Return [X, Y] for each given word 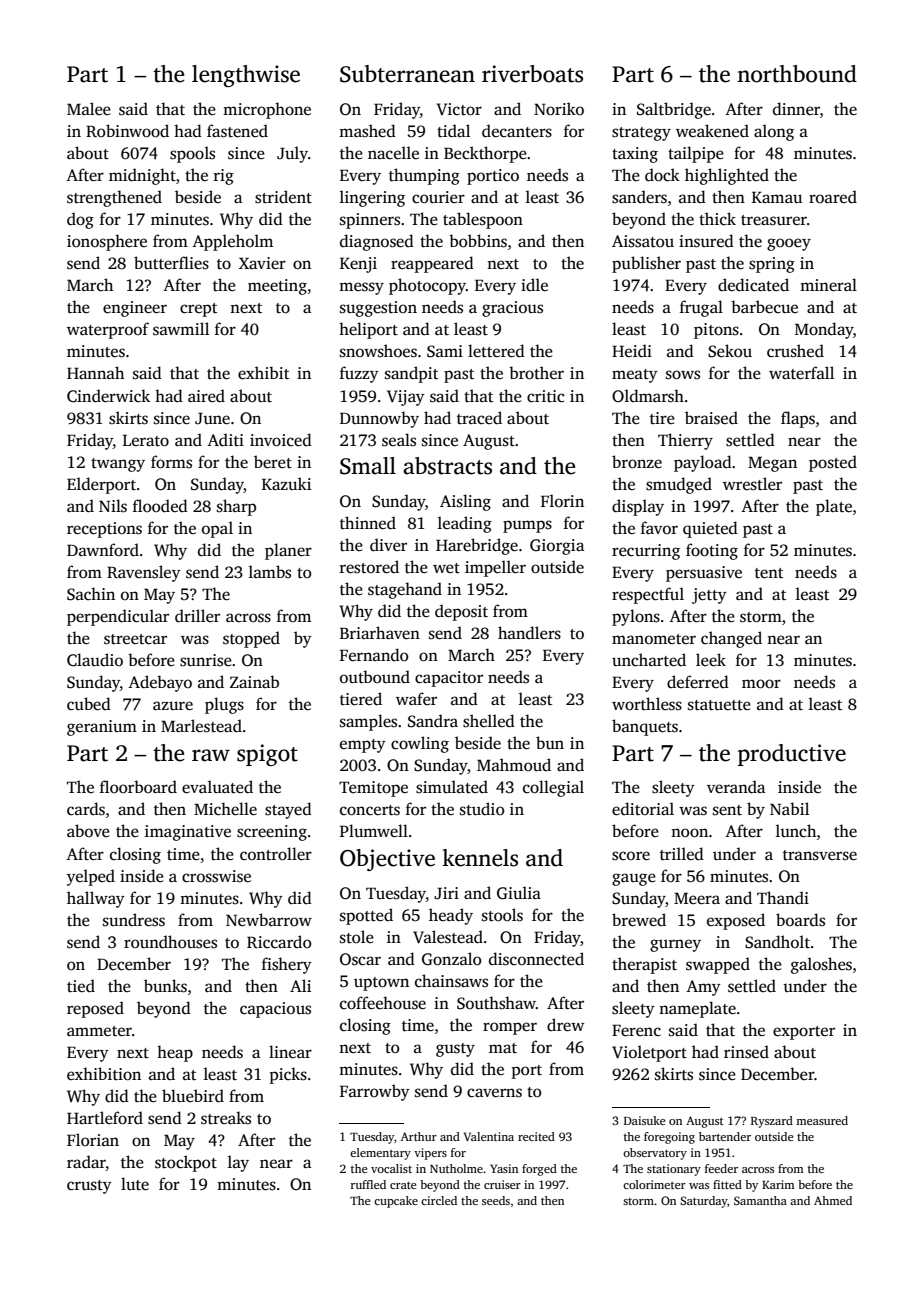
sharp [236, 507]
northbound [797, 74]
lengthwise [246, 76]
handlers [529, 633]
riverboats [532, 74]
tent [769, 573]
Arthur [419, 1136]
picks [288, 1075]
